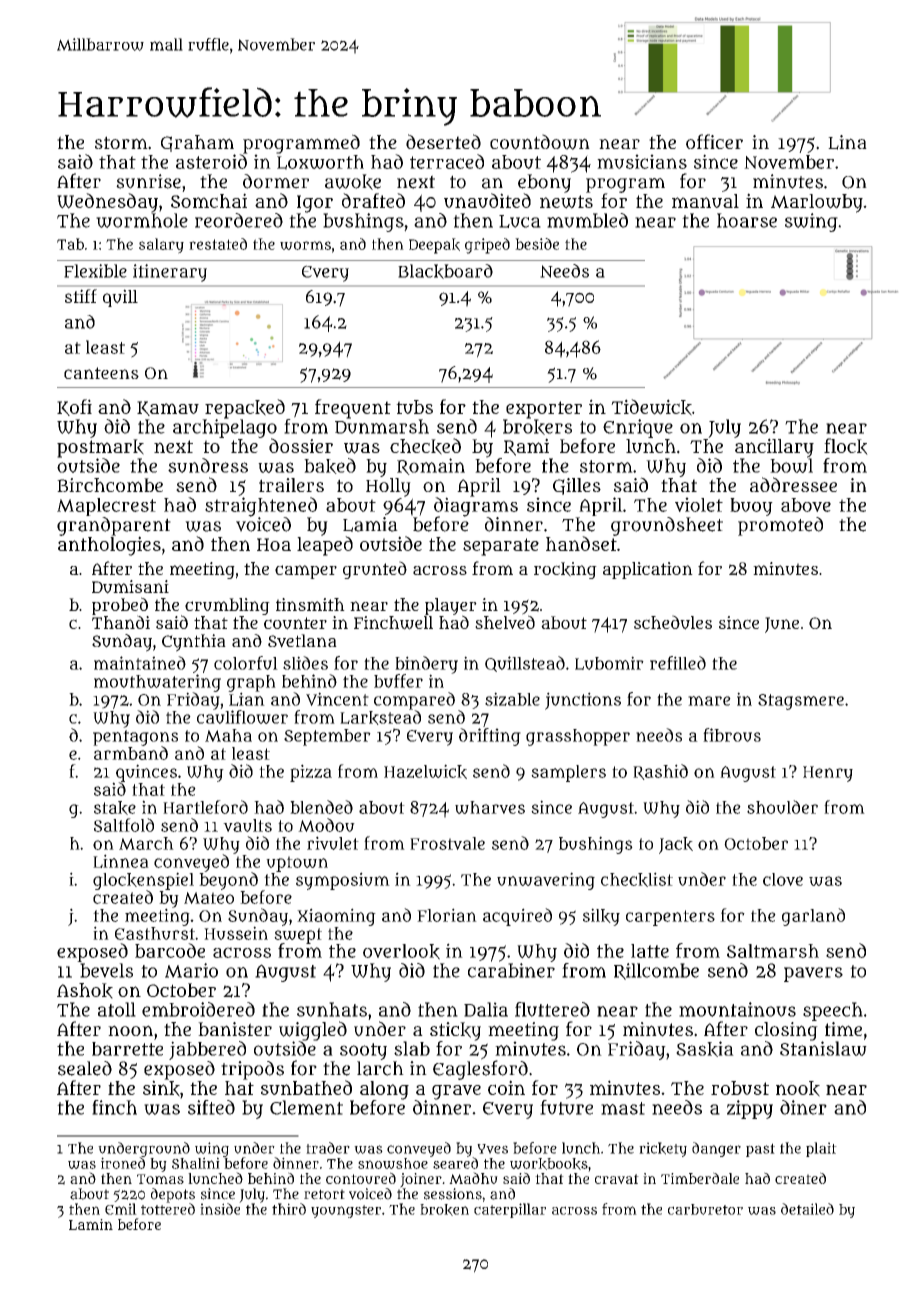 The height and width of the page is (1308, 924). I want to click on sealed, so click(85, 1068).
